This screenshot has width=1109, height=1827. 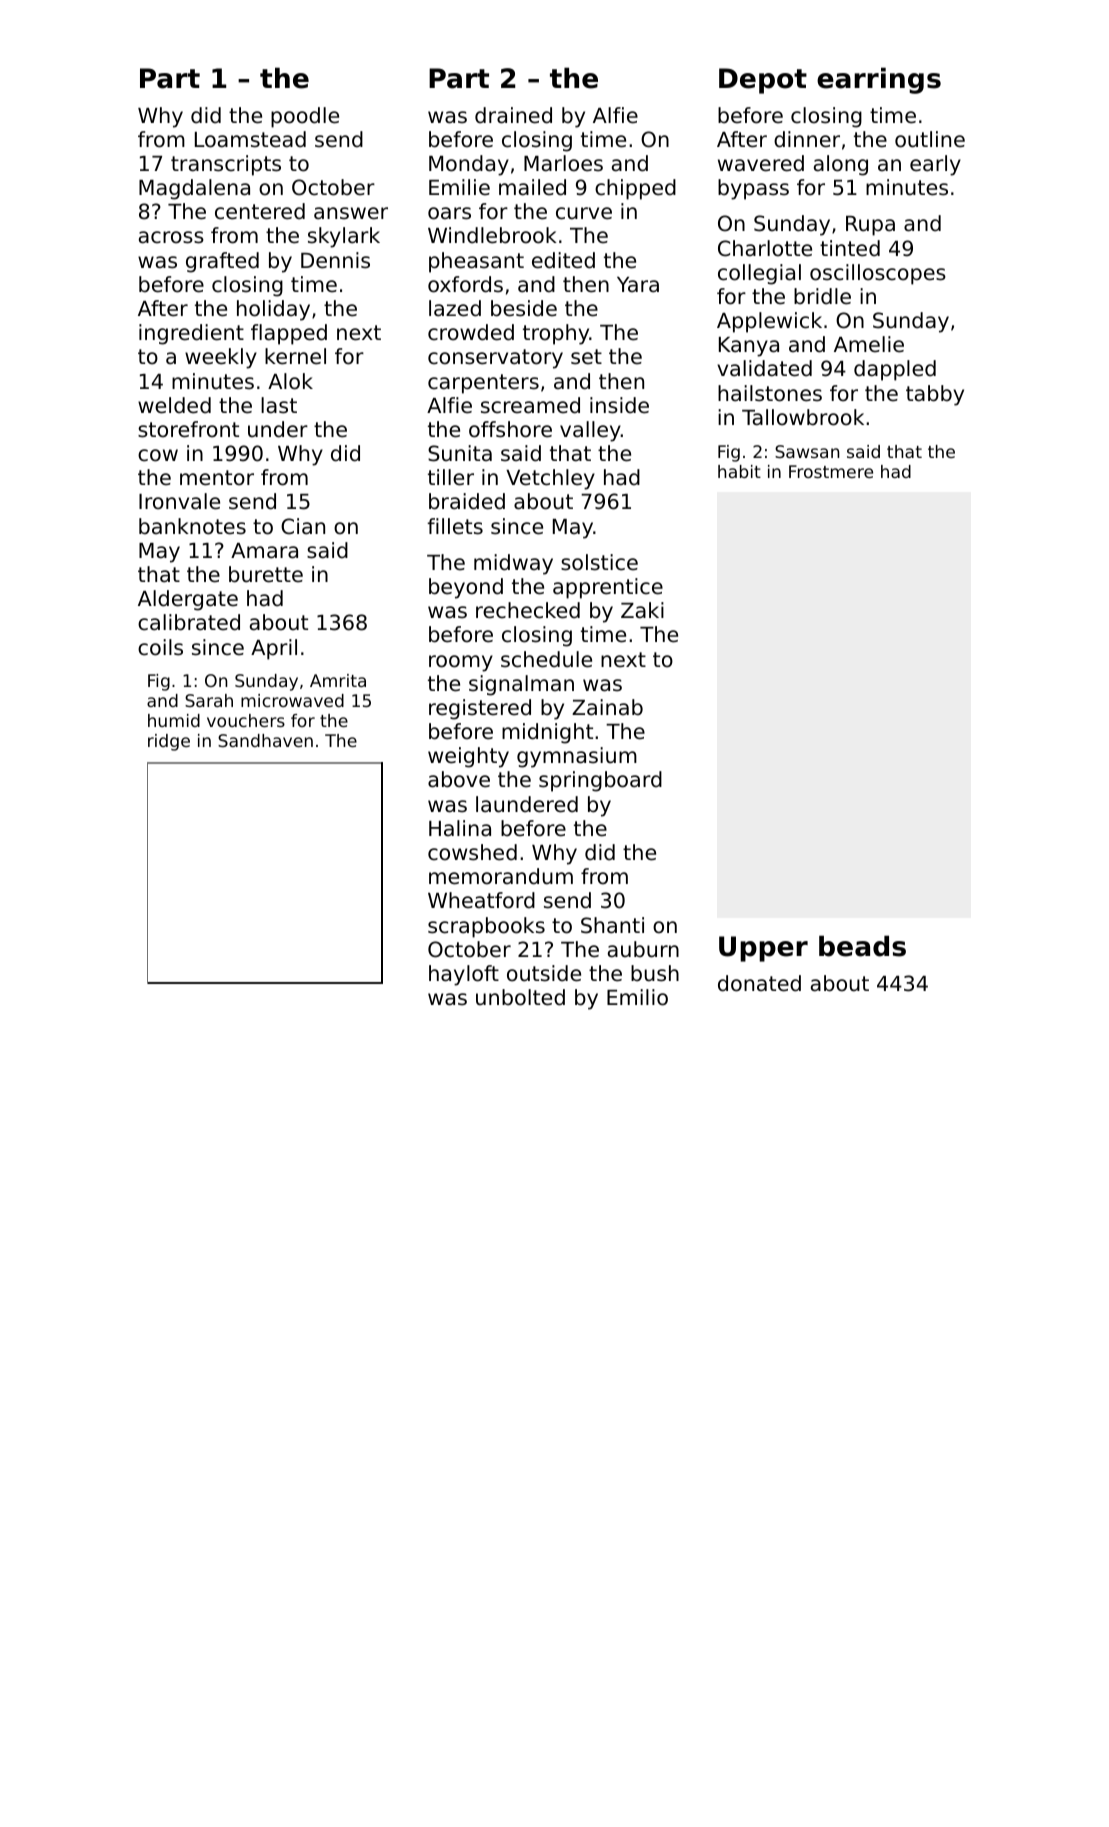 I want to click on across, so click(x=171, y=237).
